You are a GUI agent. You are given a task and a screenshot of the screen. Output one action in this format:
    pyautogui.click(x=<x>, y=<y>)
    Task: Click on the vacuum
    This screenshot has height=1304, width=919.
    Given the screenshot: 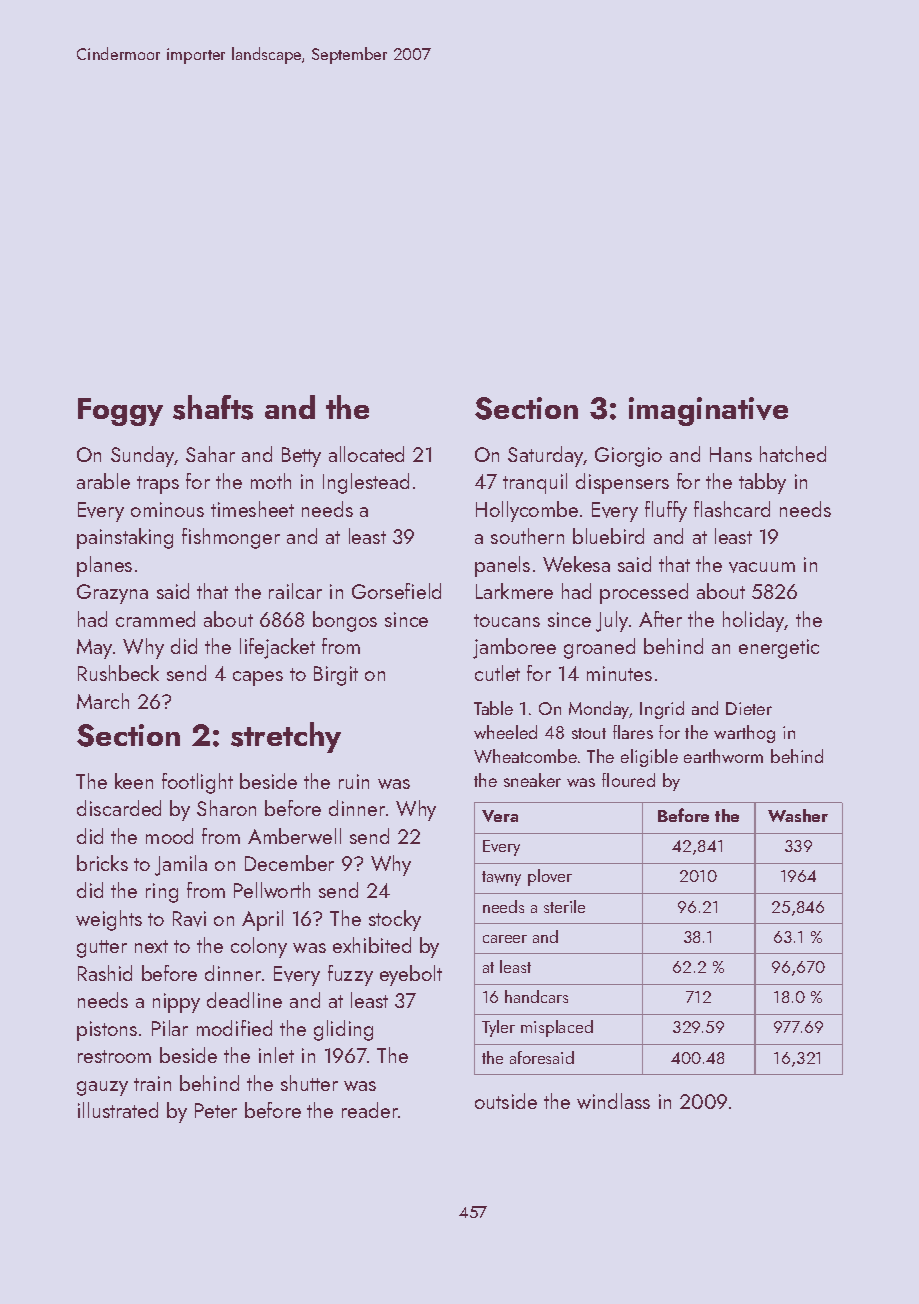 What is the action you would take?
    pyautogui.click(x=762, y=567)
